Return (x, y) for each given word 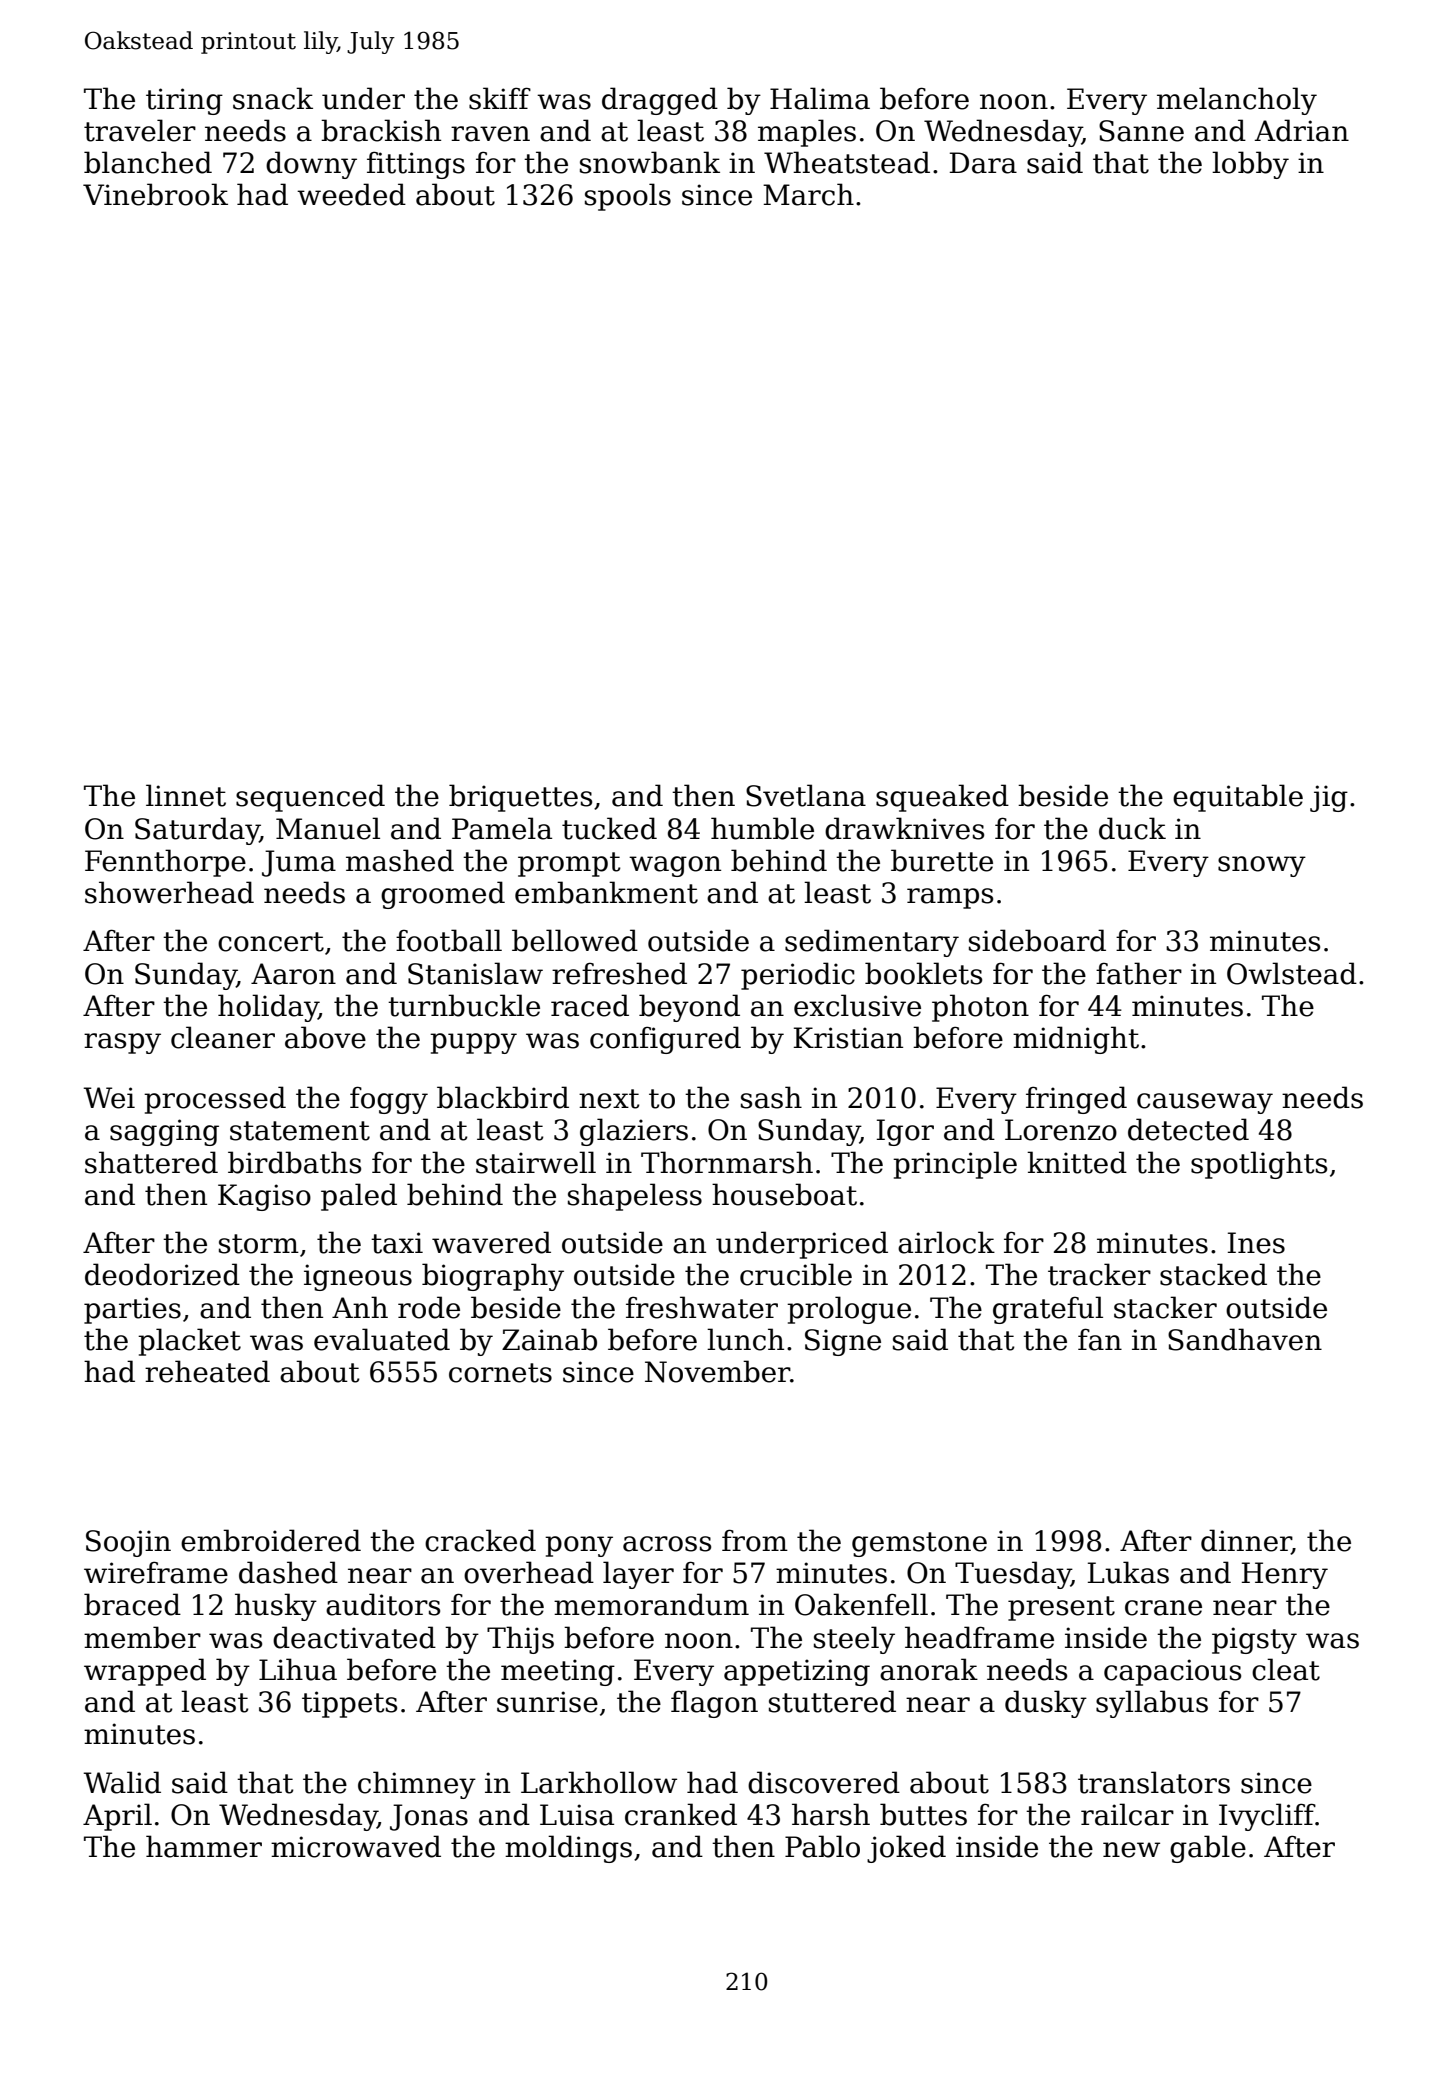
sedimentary (872, 943)
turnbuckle (464, 1005)
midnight (1076, 1040)
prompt (569, 864)
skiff (500, 98)
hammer (204, 1846)
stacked (1213, 1274)
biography (493, 1277)
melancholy (1237, 101)
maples (807, 133)
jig (1329, 798)
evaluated (382, 1339)
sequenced (310, 798)
